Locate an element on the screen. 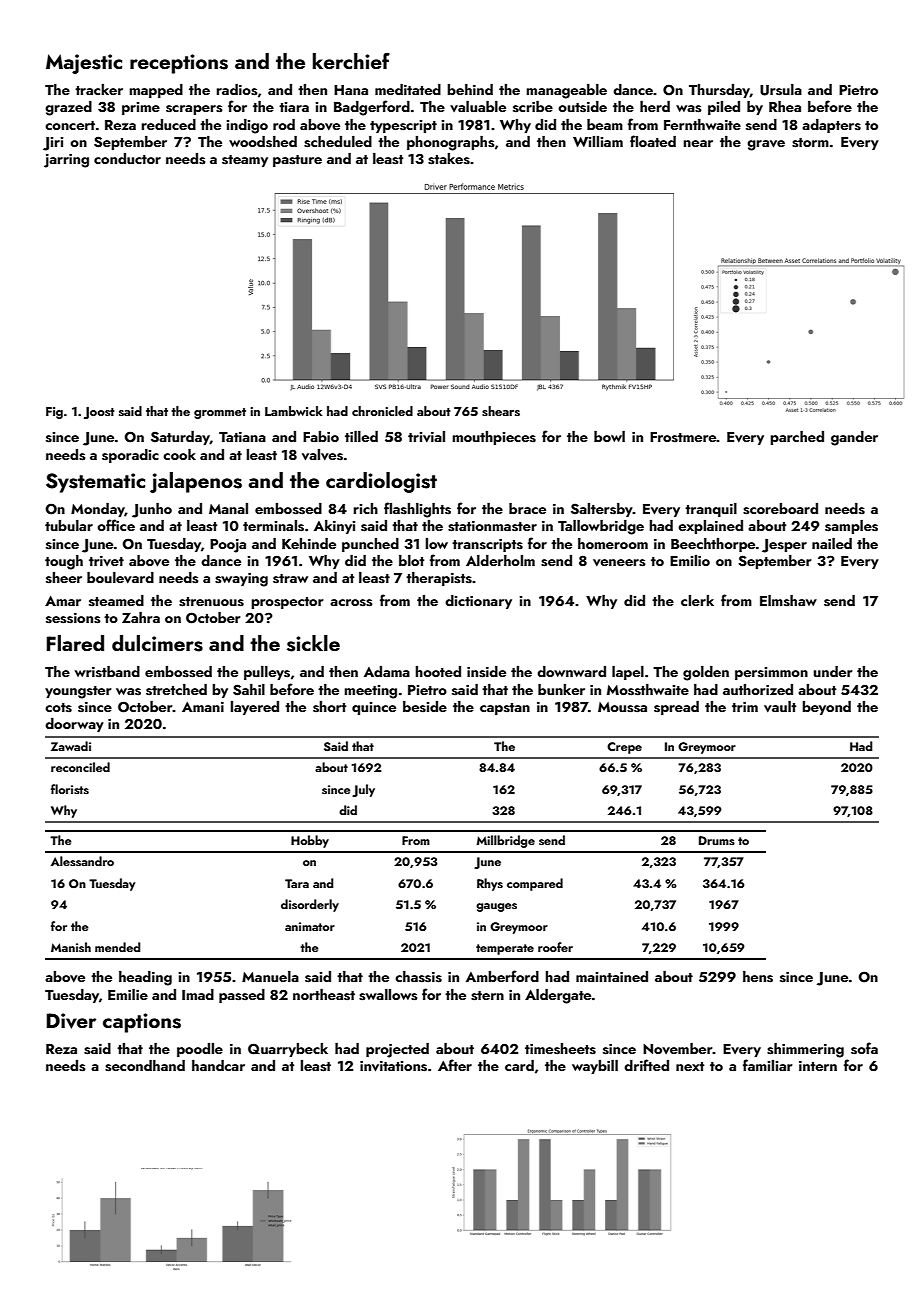 The height and width of the screenshot is (1308, 924). William is located at coordinates (598, 141).
